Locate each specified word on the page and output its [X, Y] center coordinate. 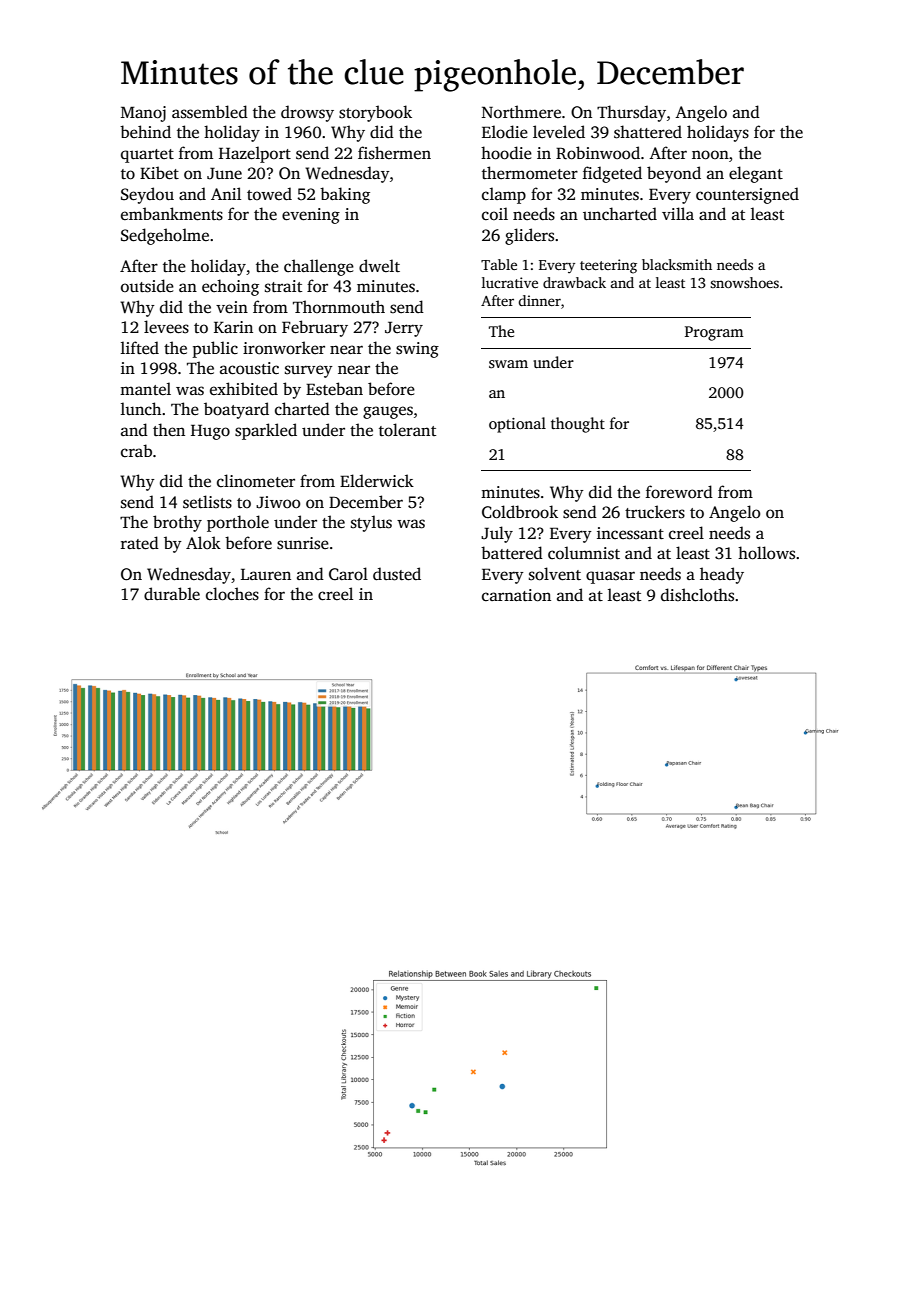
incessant [630, 533]
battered [512, 553]
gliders [529, 236]
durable [172, 594]
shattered [648, 132]
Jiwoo [278, 502]
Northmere [521, 111]
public [215, 349]
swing [417, 350]
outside [147, 286]
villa [678, 213]
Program [714, 333]
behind [145, 131]
